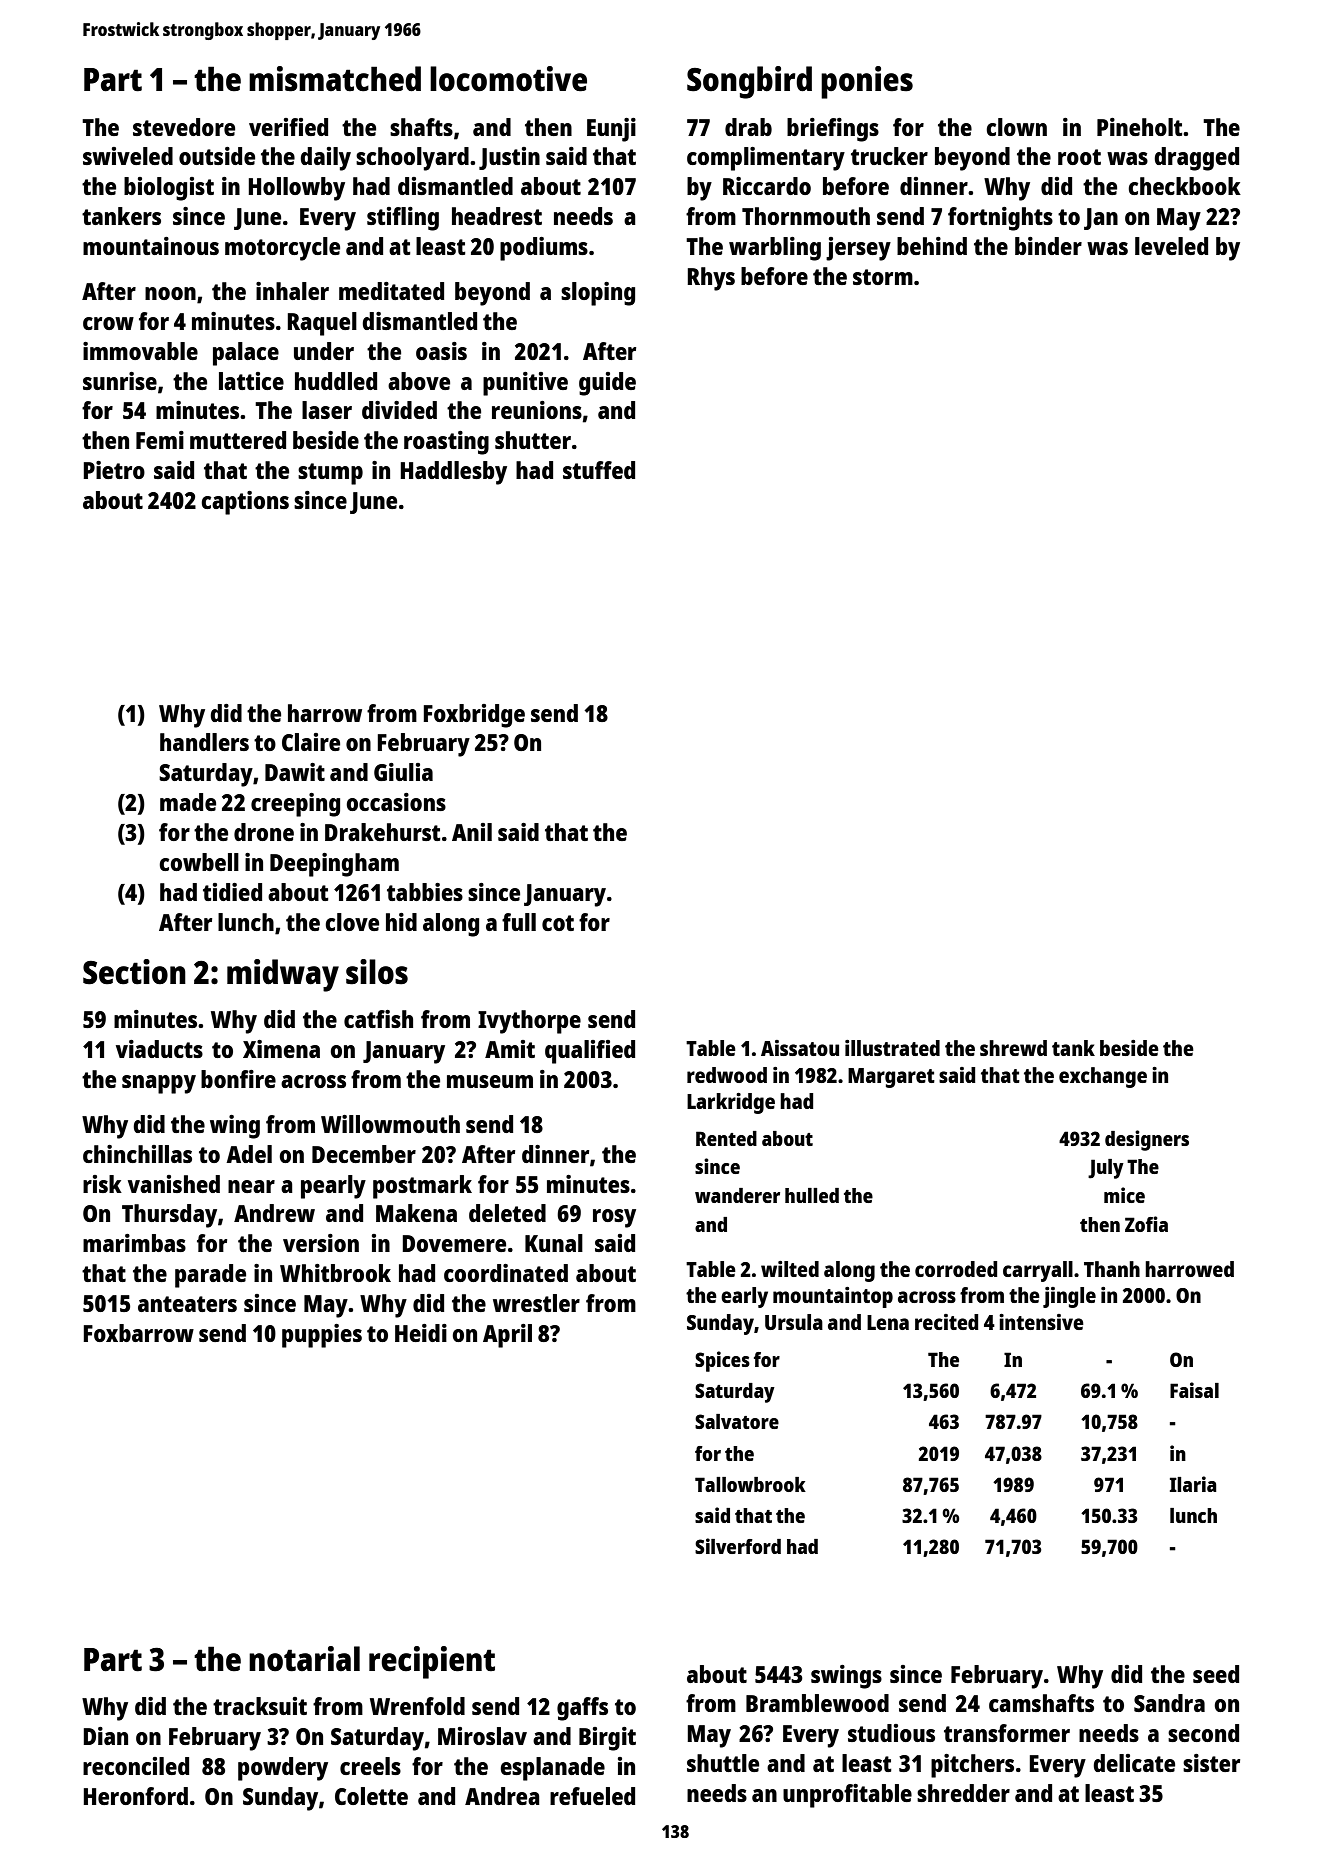 Image resolution: width=1323 pixels, height=1871 pixels. What do you see at coordinates (335, 79) in the screenshot?
I see `mismatched` at bounding box center [335, 79].
